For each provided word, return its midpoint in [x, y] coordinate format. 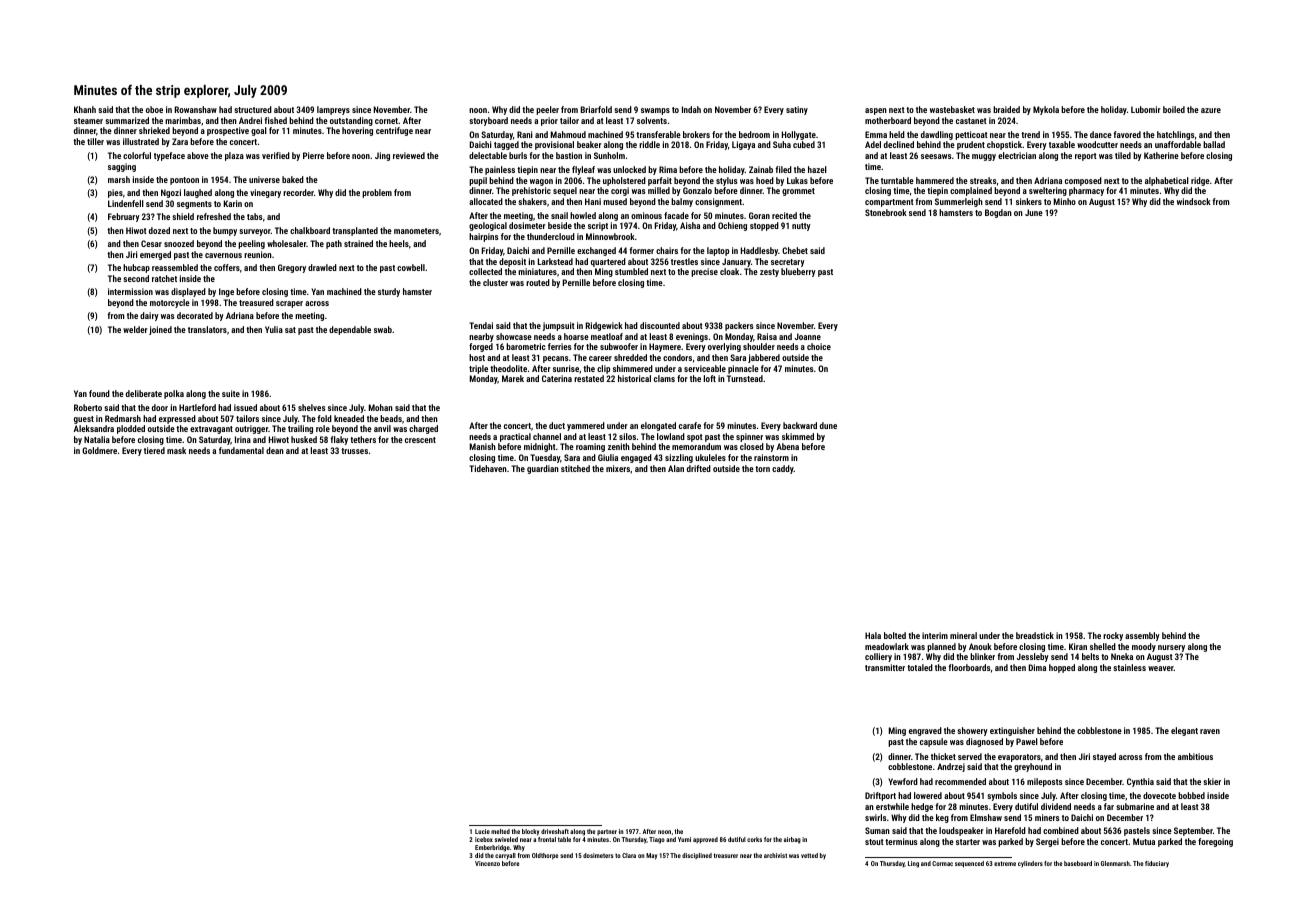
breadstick [1035, 635]
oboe [154, 109]
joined [160, 330]
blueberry [798, 272]
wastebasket [952, 109]
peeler [547, 110]
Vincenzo [487, 863]
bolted [895, 635]
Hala [873, 635]
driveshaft [555, 831]
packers [739, 326]
